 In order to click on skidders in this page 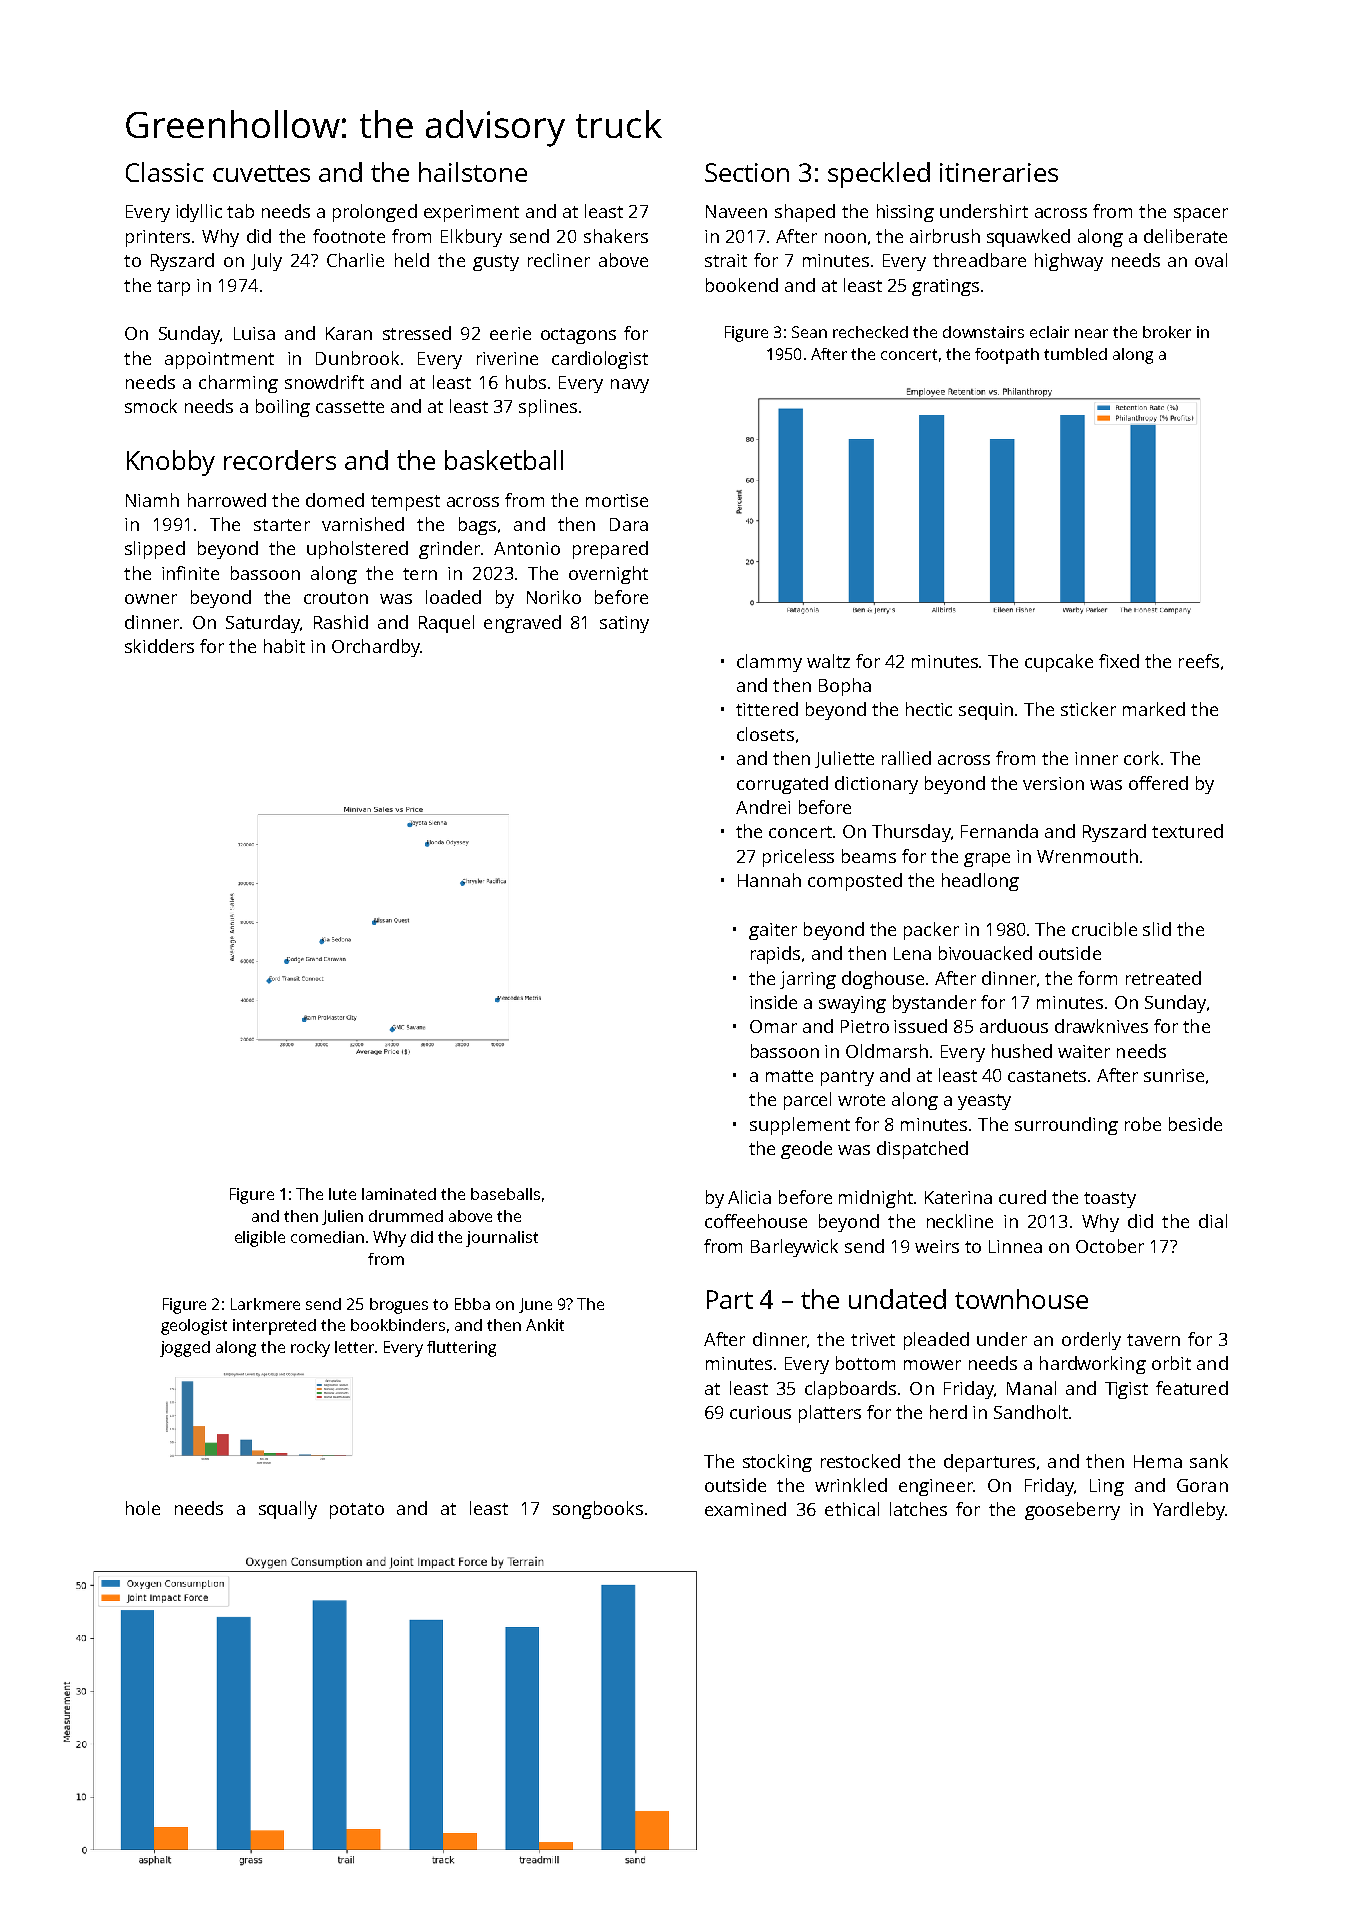, I will do `click(159, 646)`.
